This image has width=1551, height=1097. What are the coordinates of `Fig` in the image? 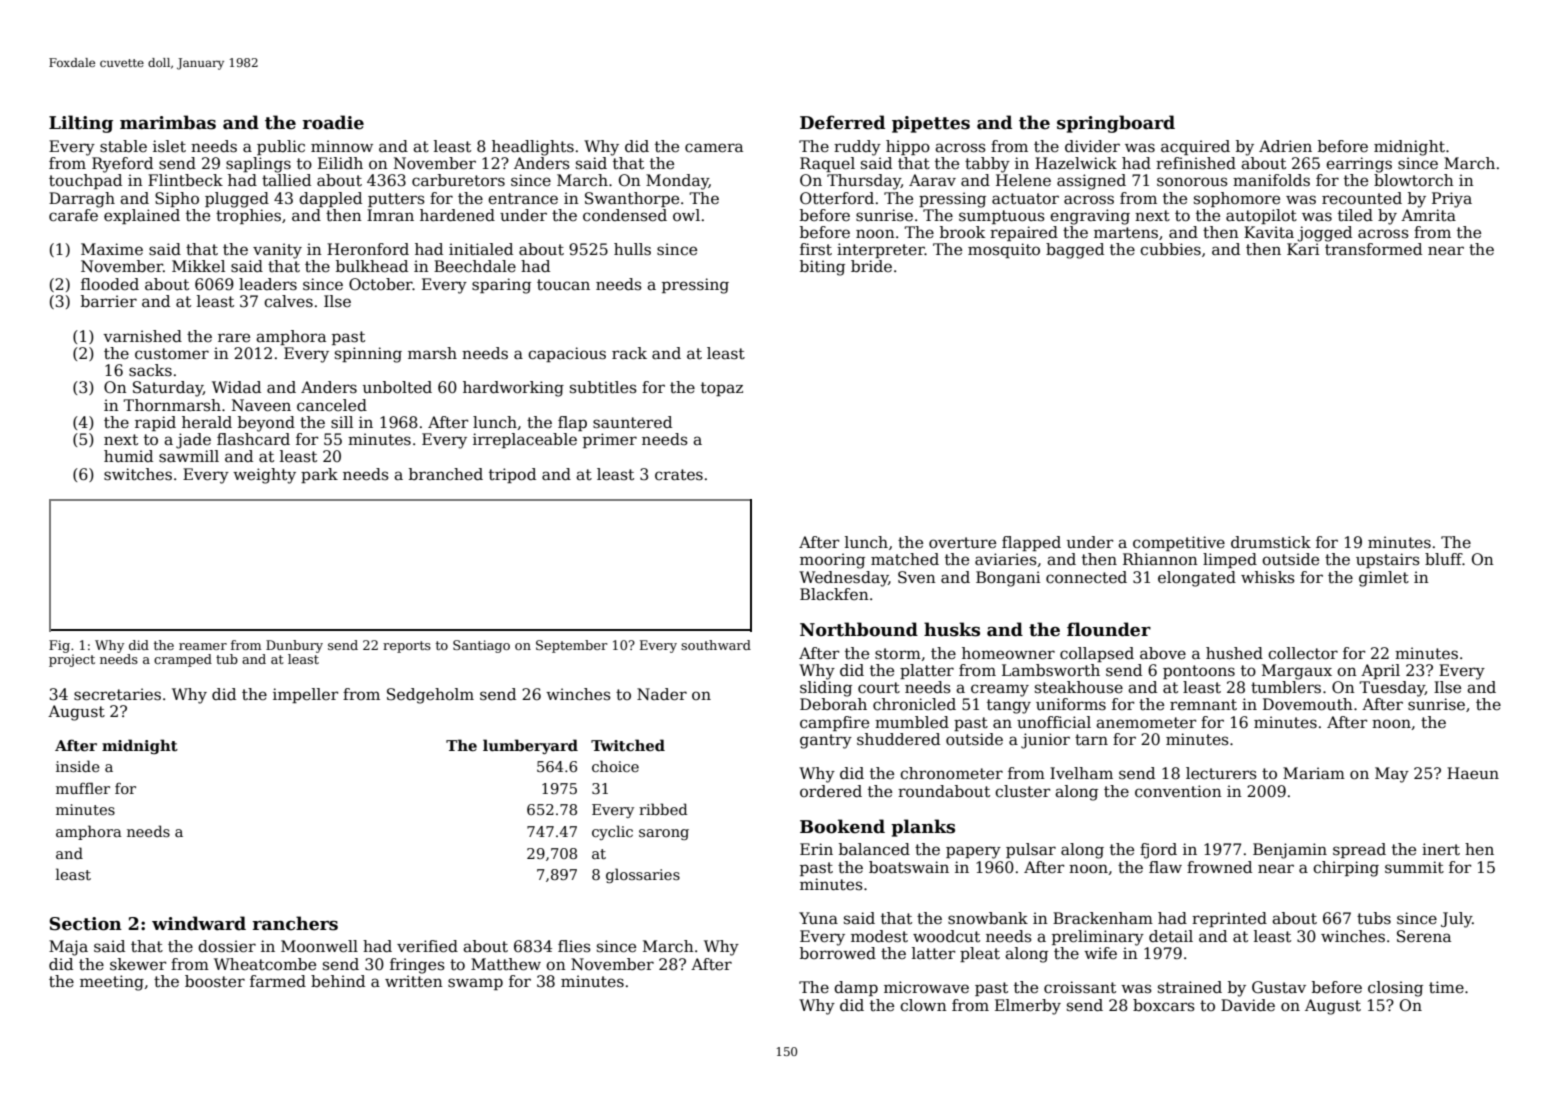 It's located at (59, 646).
